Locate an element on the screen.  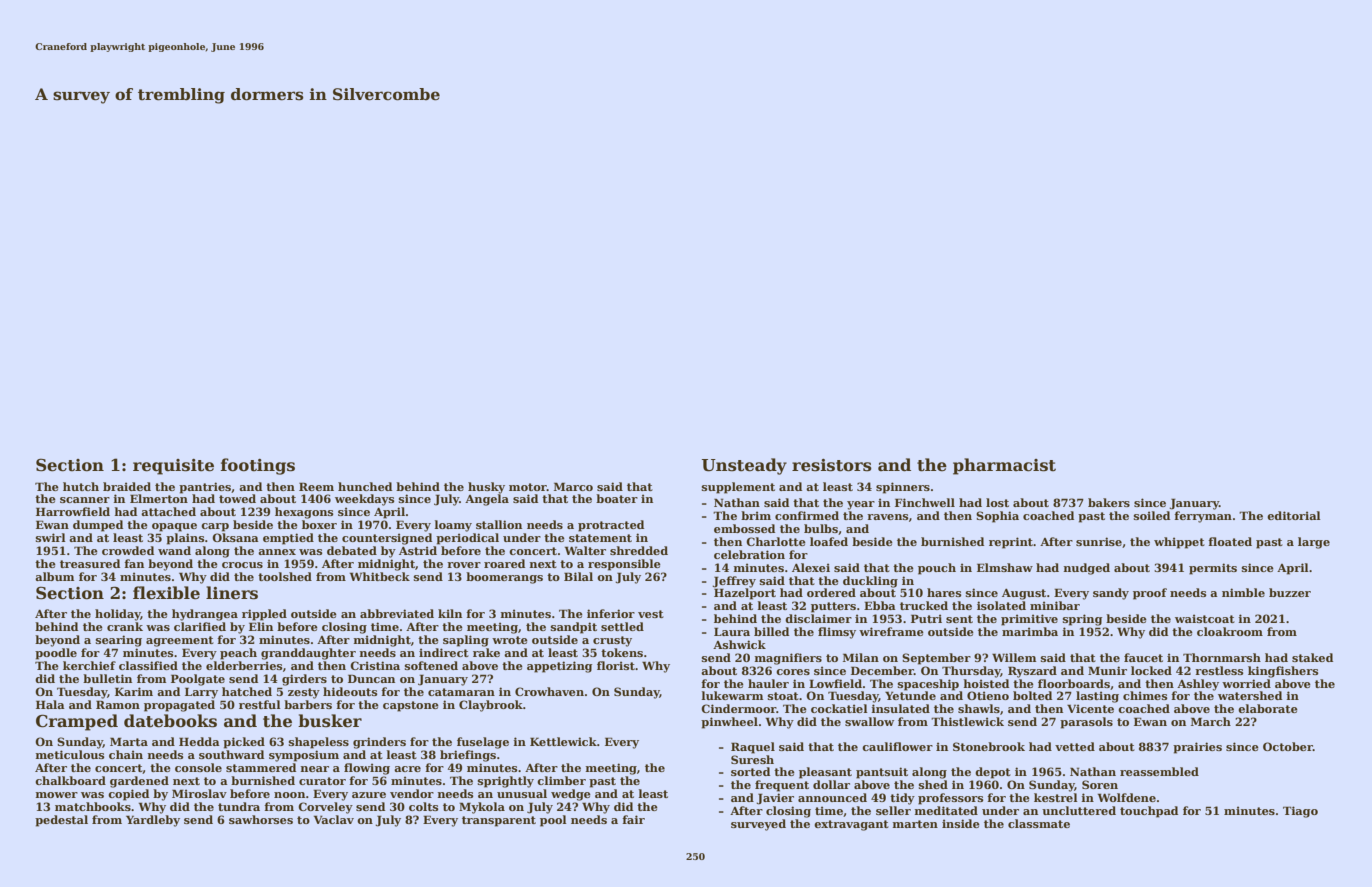
editorial is located at coordinates (1294, 515).
